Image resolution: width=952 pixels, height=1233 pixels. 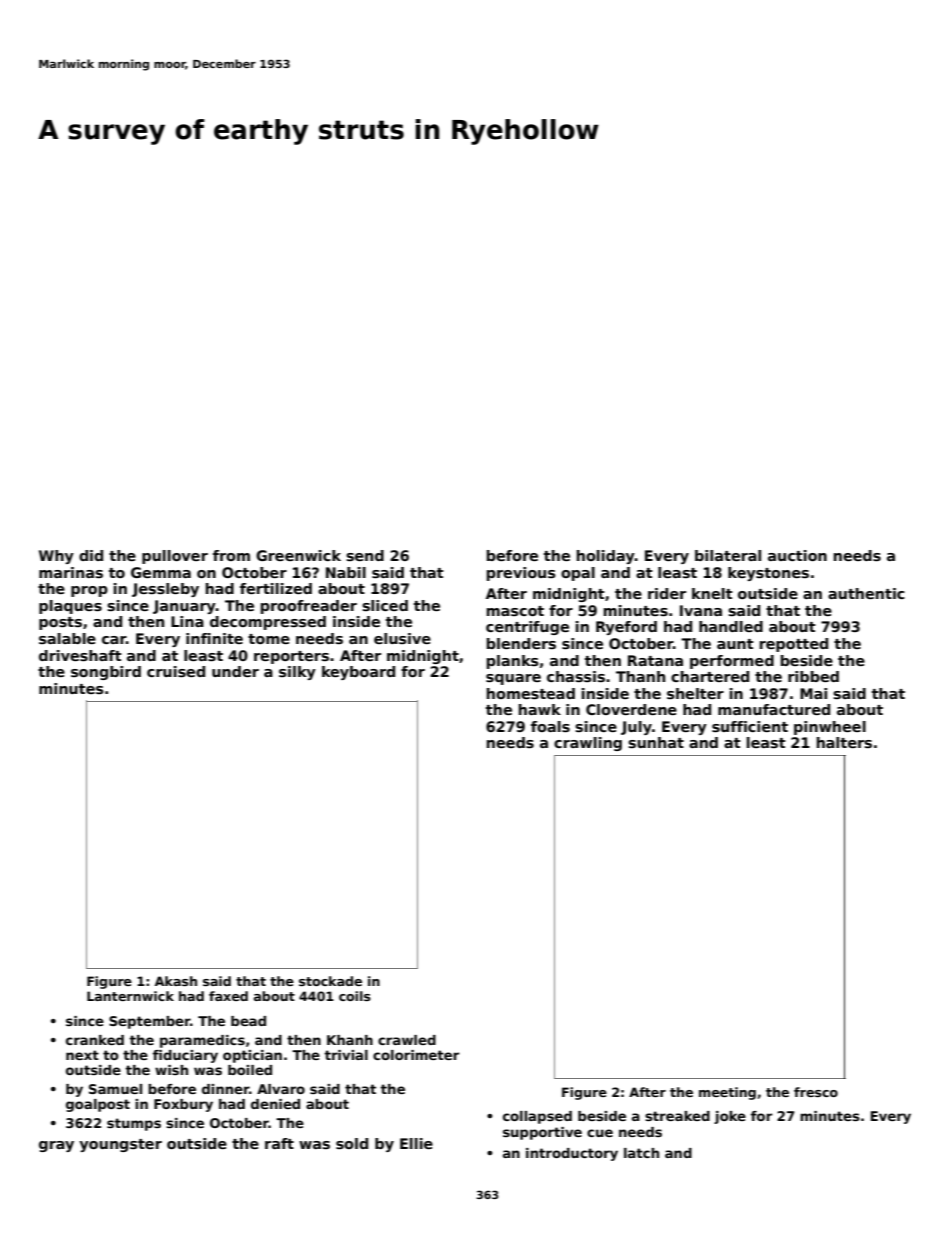 I want to click on coils, so click(x=355, y=996).
